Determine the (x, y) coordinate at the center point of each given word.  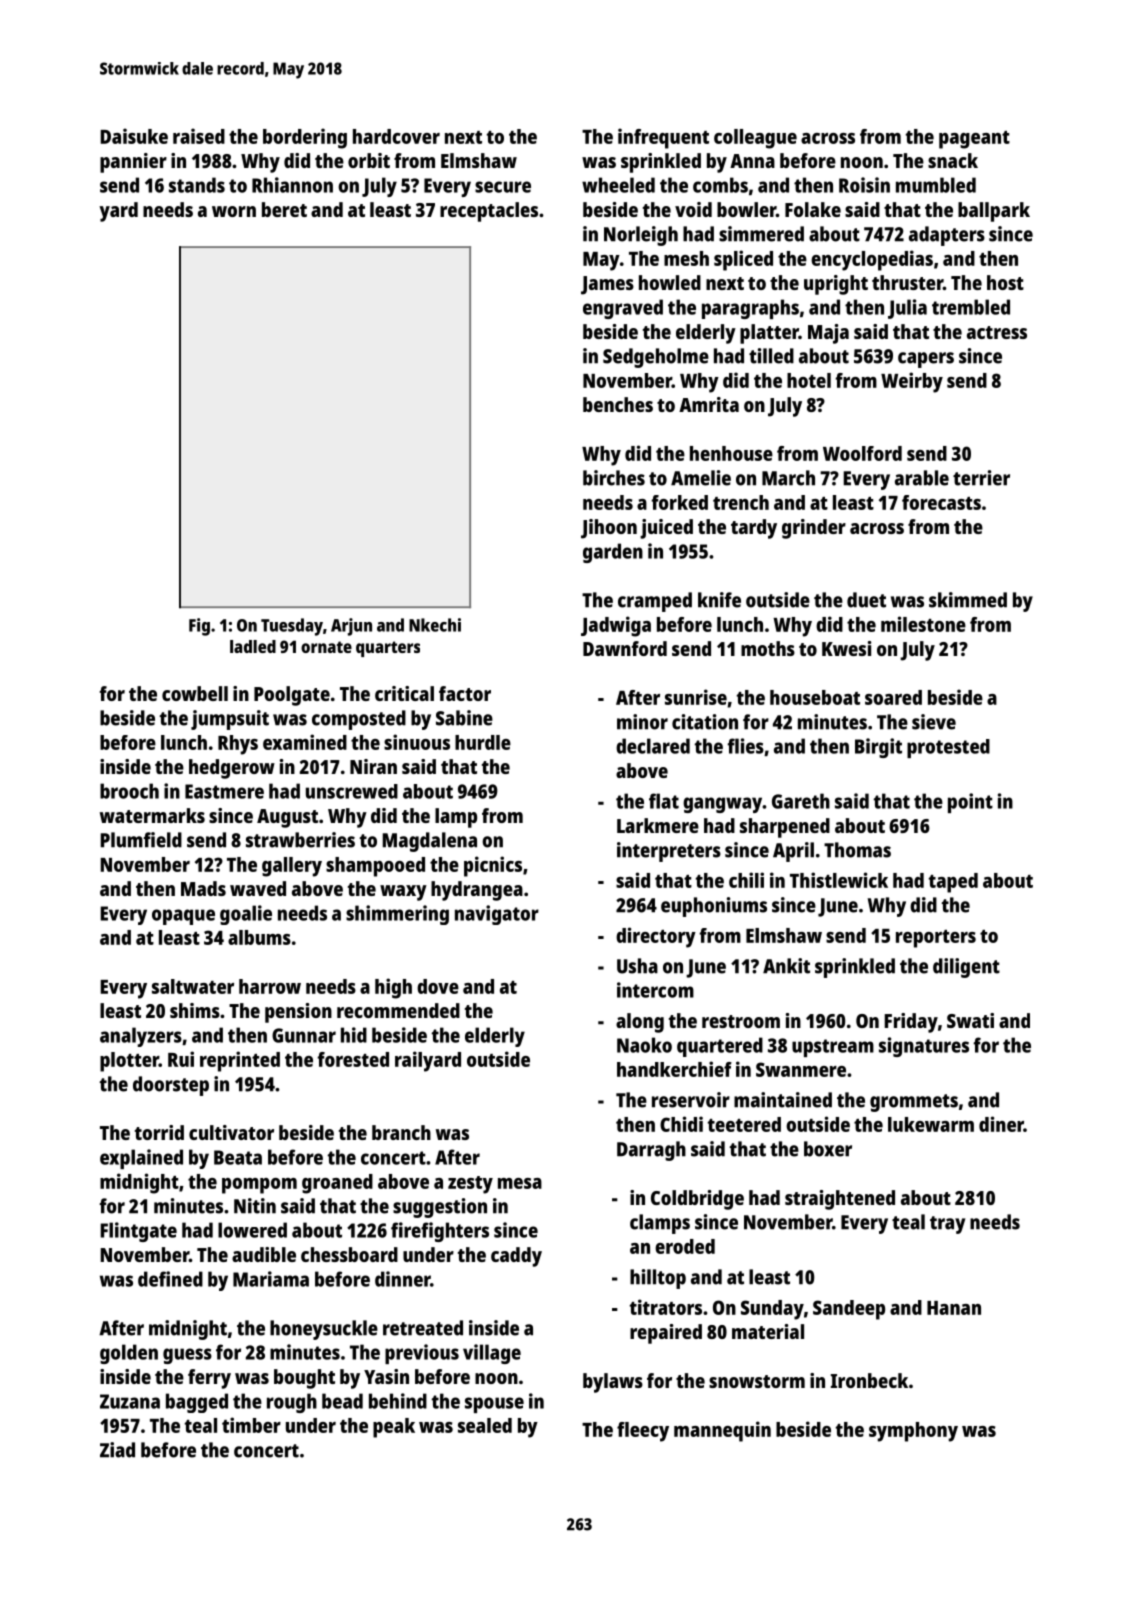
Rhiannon (292, 185)
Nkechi (435, 625)
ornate (326, 647)
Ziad (117, 1450)
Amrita (709, 404)
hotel (809, 380)
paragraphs (750, 309)
